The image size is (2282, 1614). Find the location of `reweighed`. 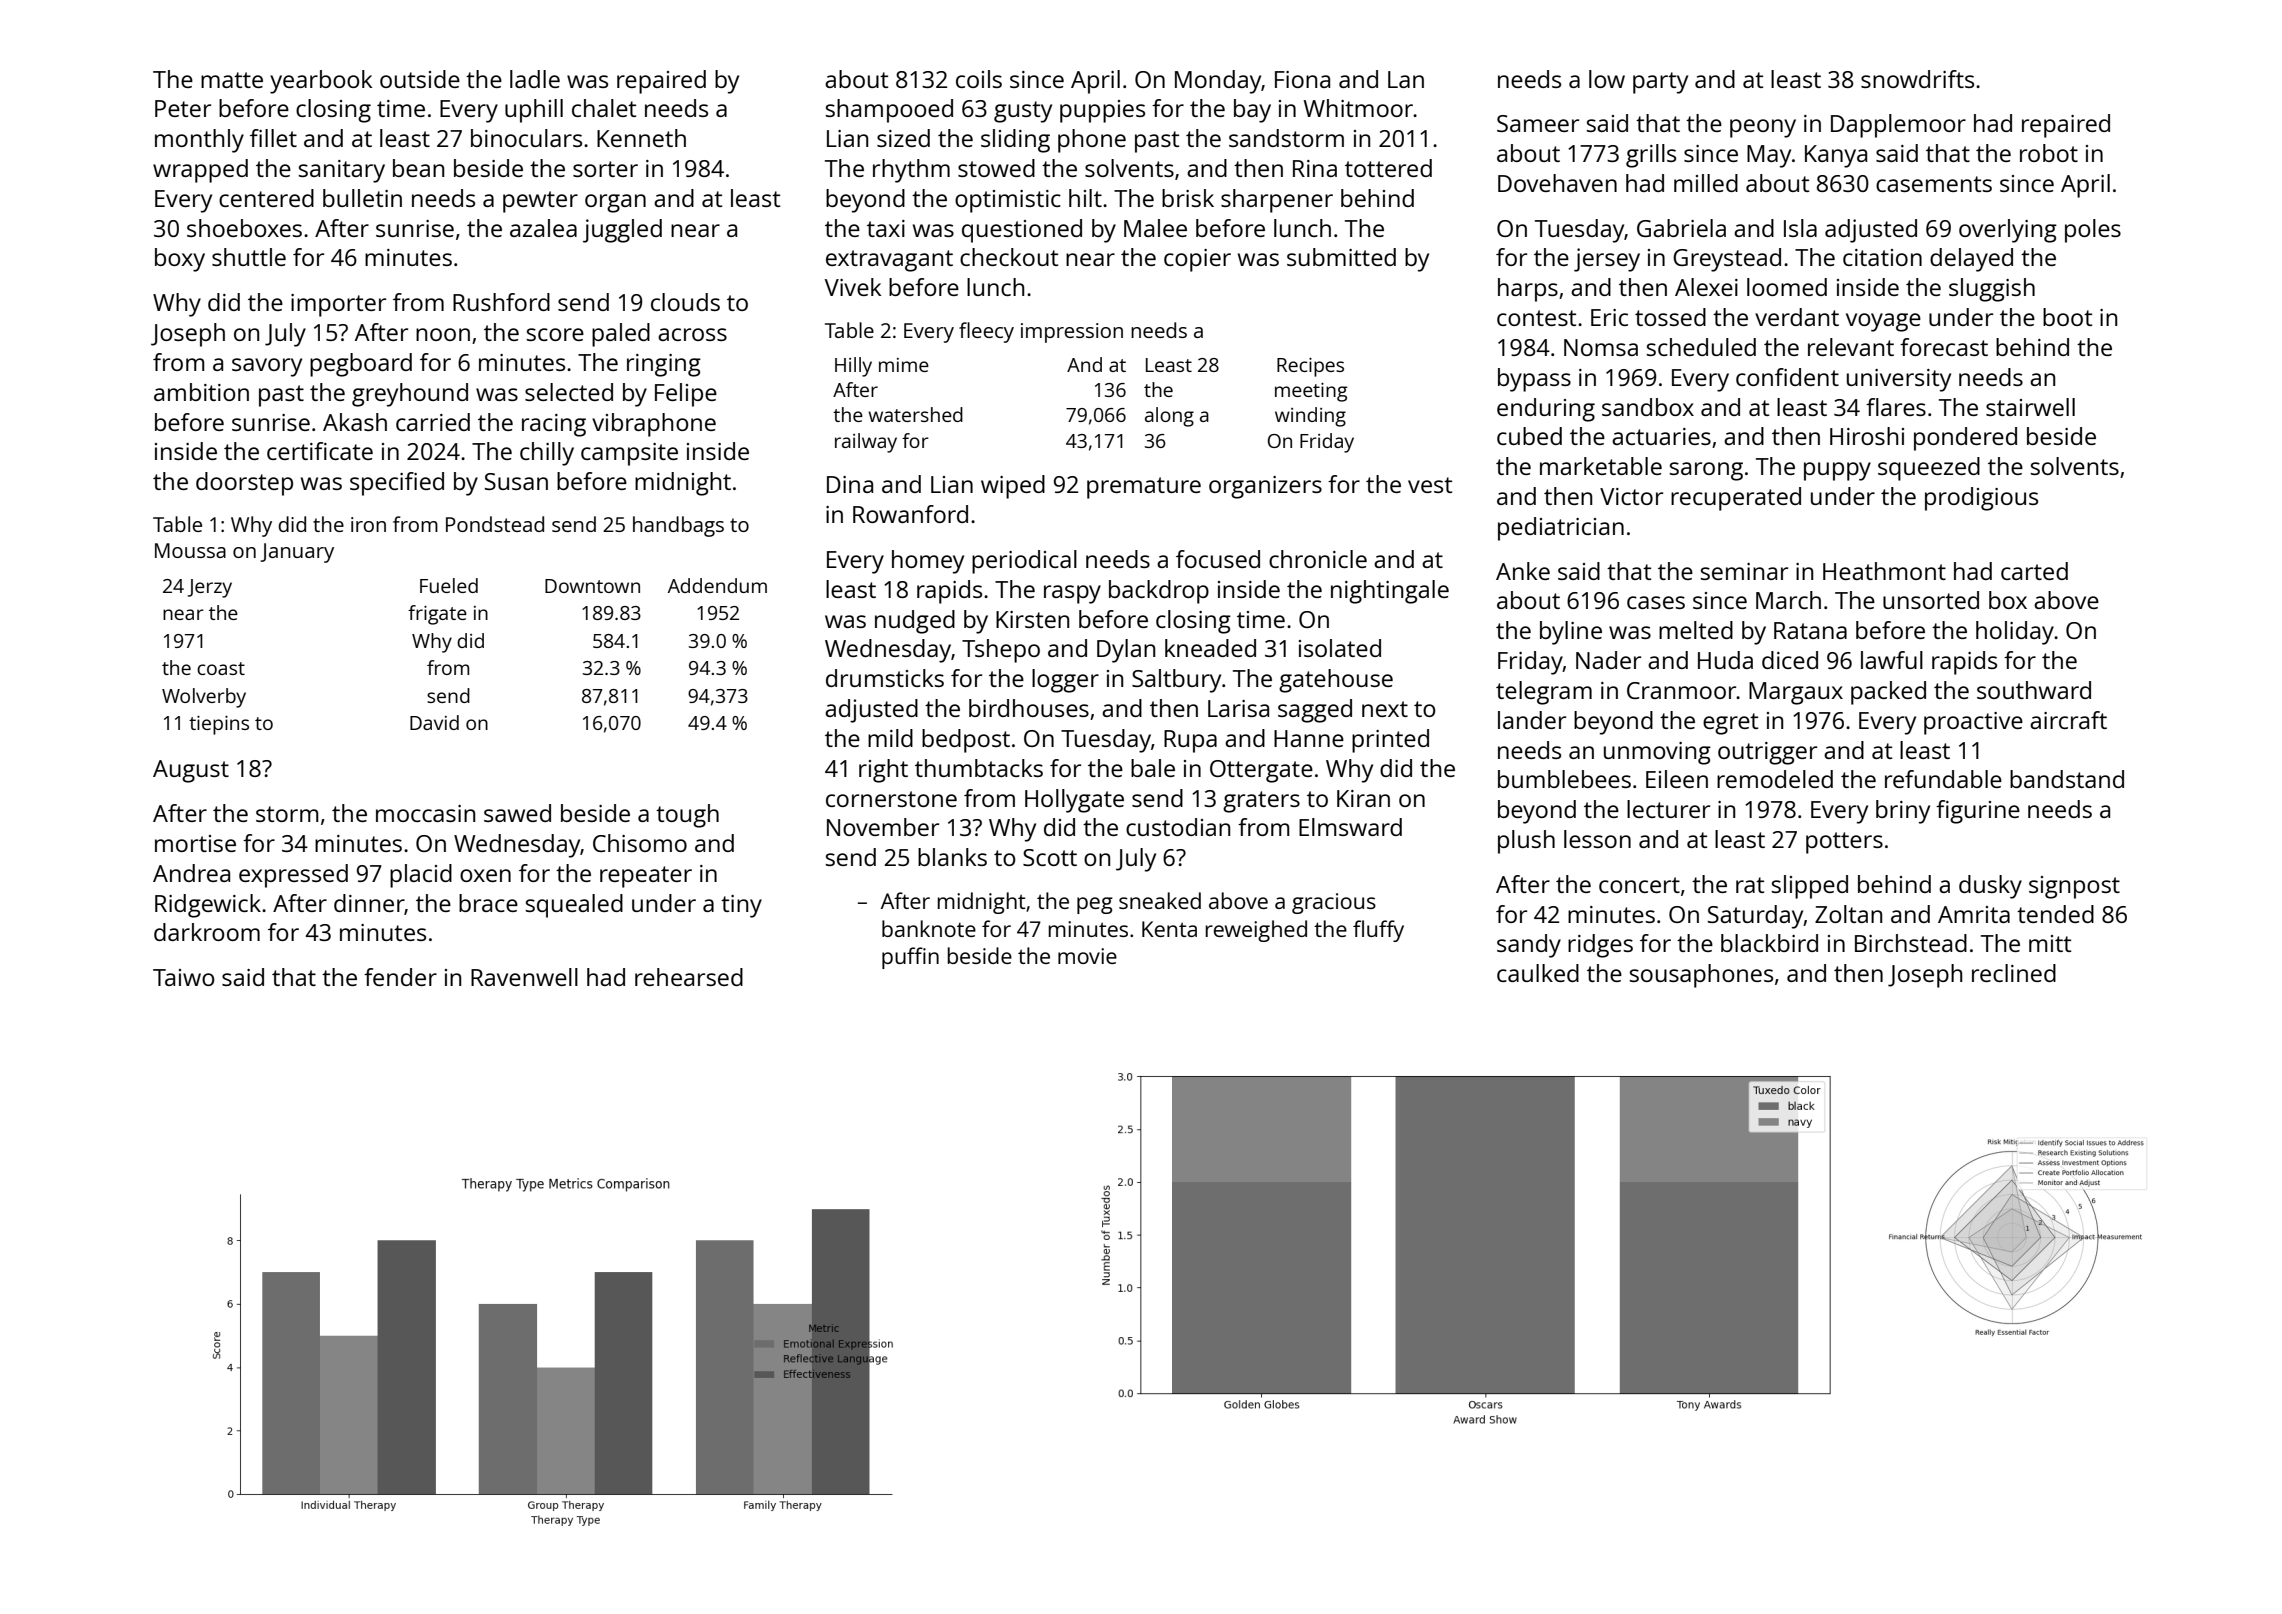

reweighed is located at coordinates (1256, 931).
